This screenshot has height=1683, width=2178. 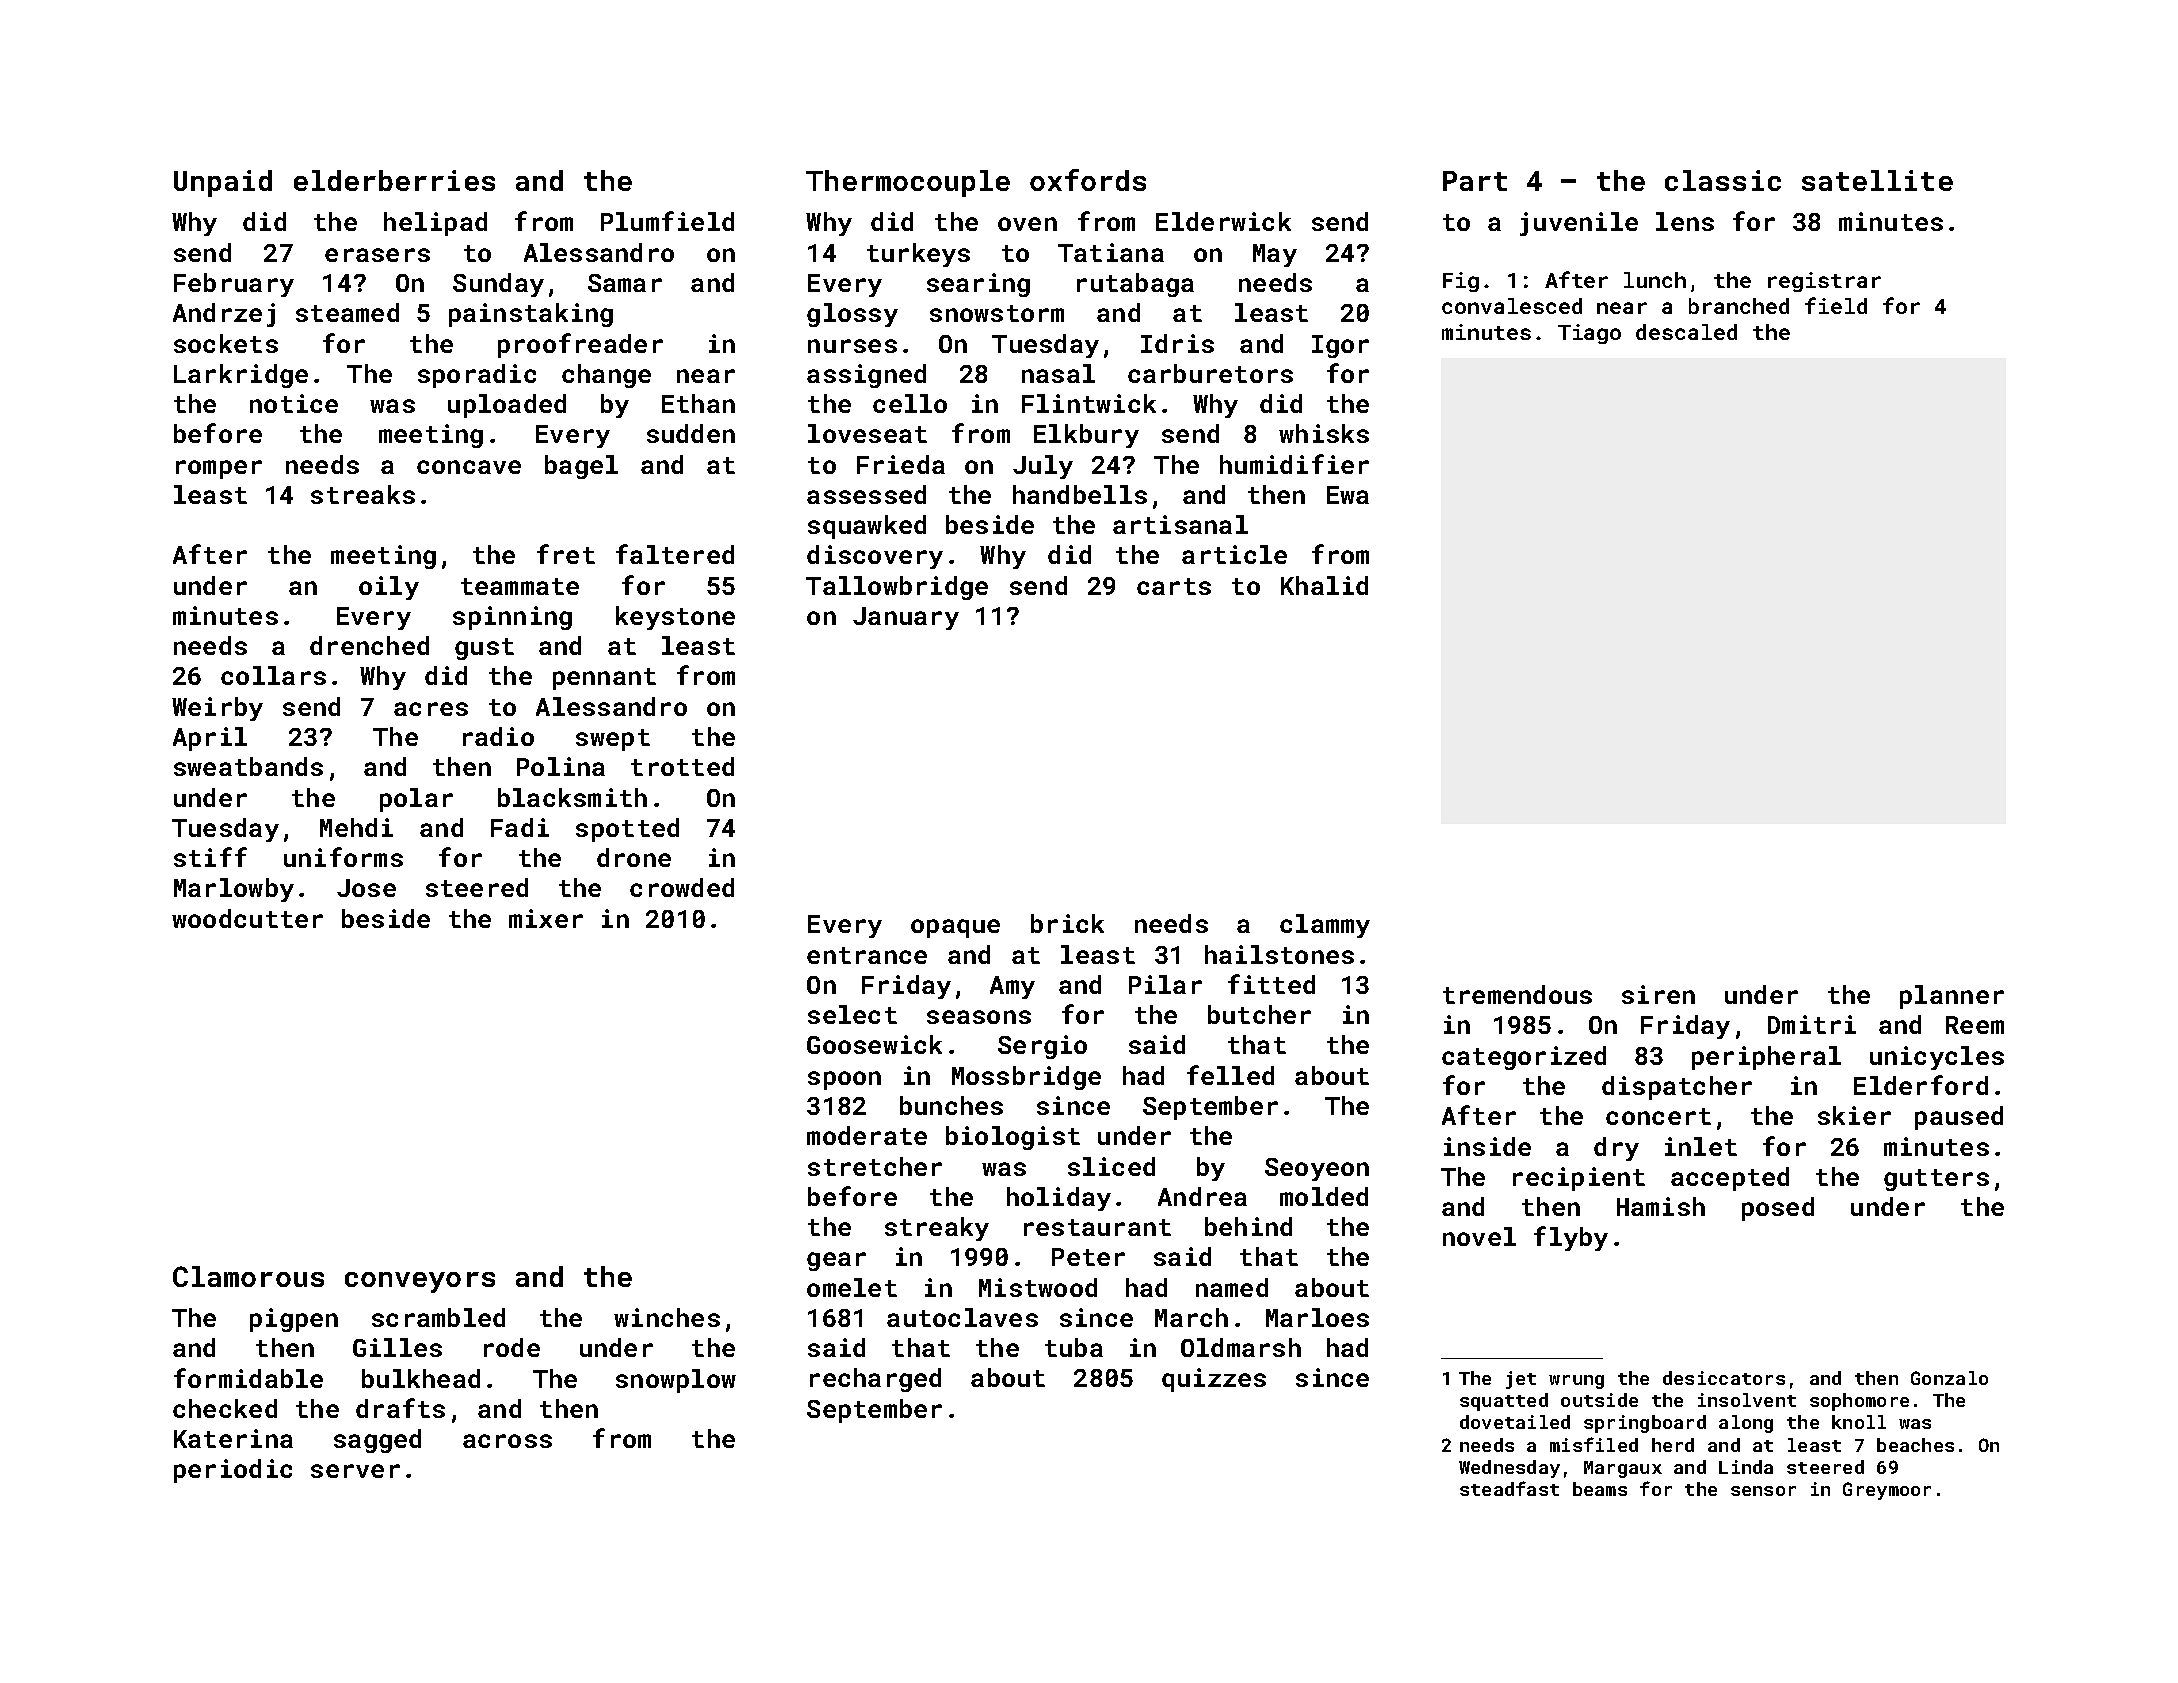 What do you see at coordinates (1509, 1488) in the screenshot?
I see `steadfast` at bounding box center [1509, 1488].
